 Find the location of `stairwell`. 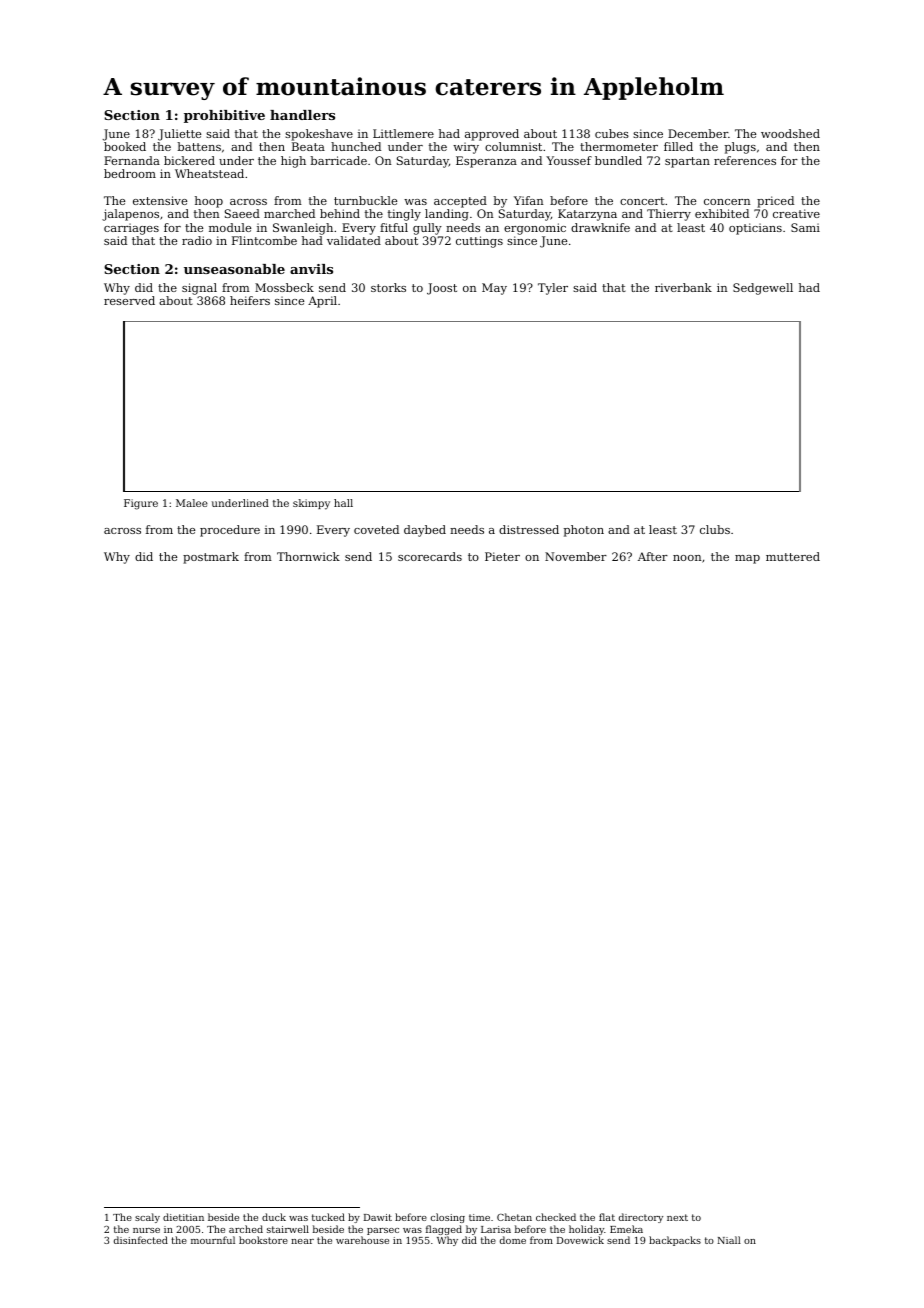

stairwell is located at coordinates (288, 1229).
